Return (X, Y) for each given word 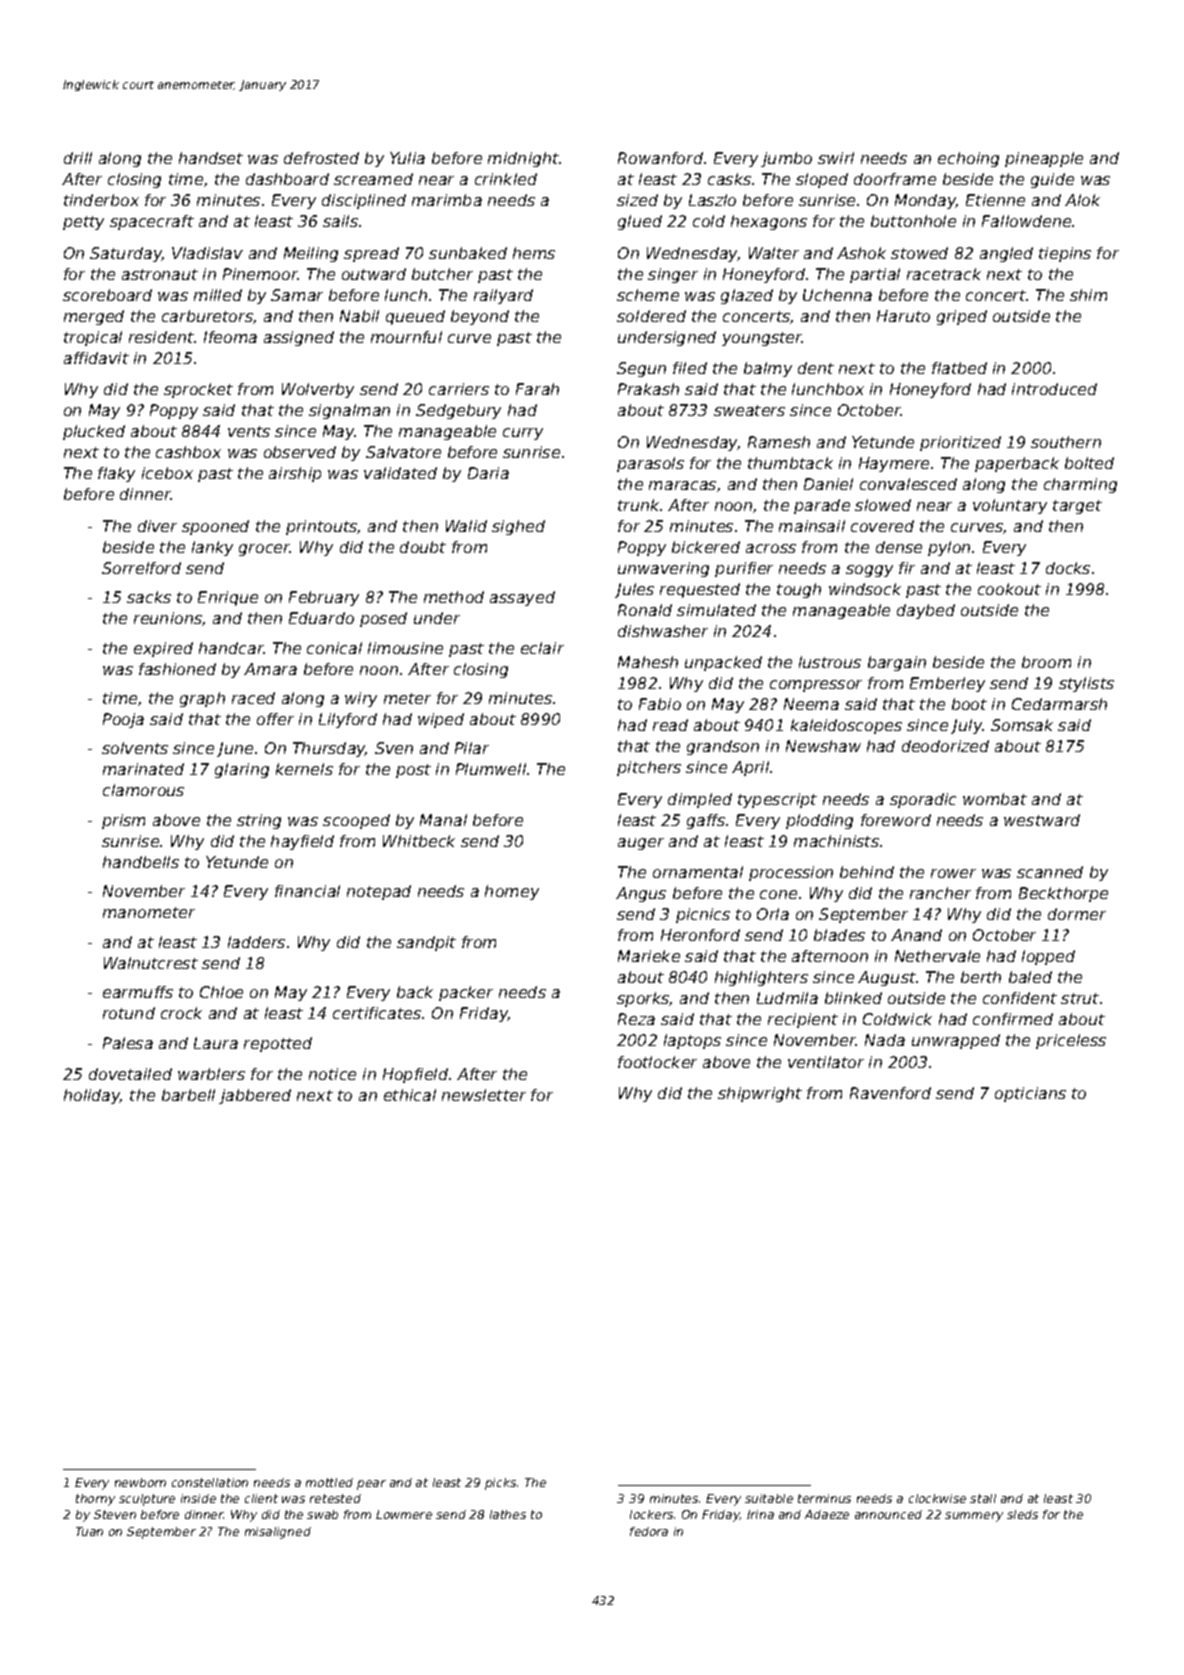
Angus (641, 894)
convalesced (908, 484)
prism (123, 821)
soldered (651, 316)
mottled (329, 1482)
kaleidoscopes (846, 726)
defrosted (321, 158)
